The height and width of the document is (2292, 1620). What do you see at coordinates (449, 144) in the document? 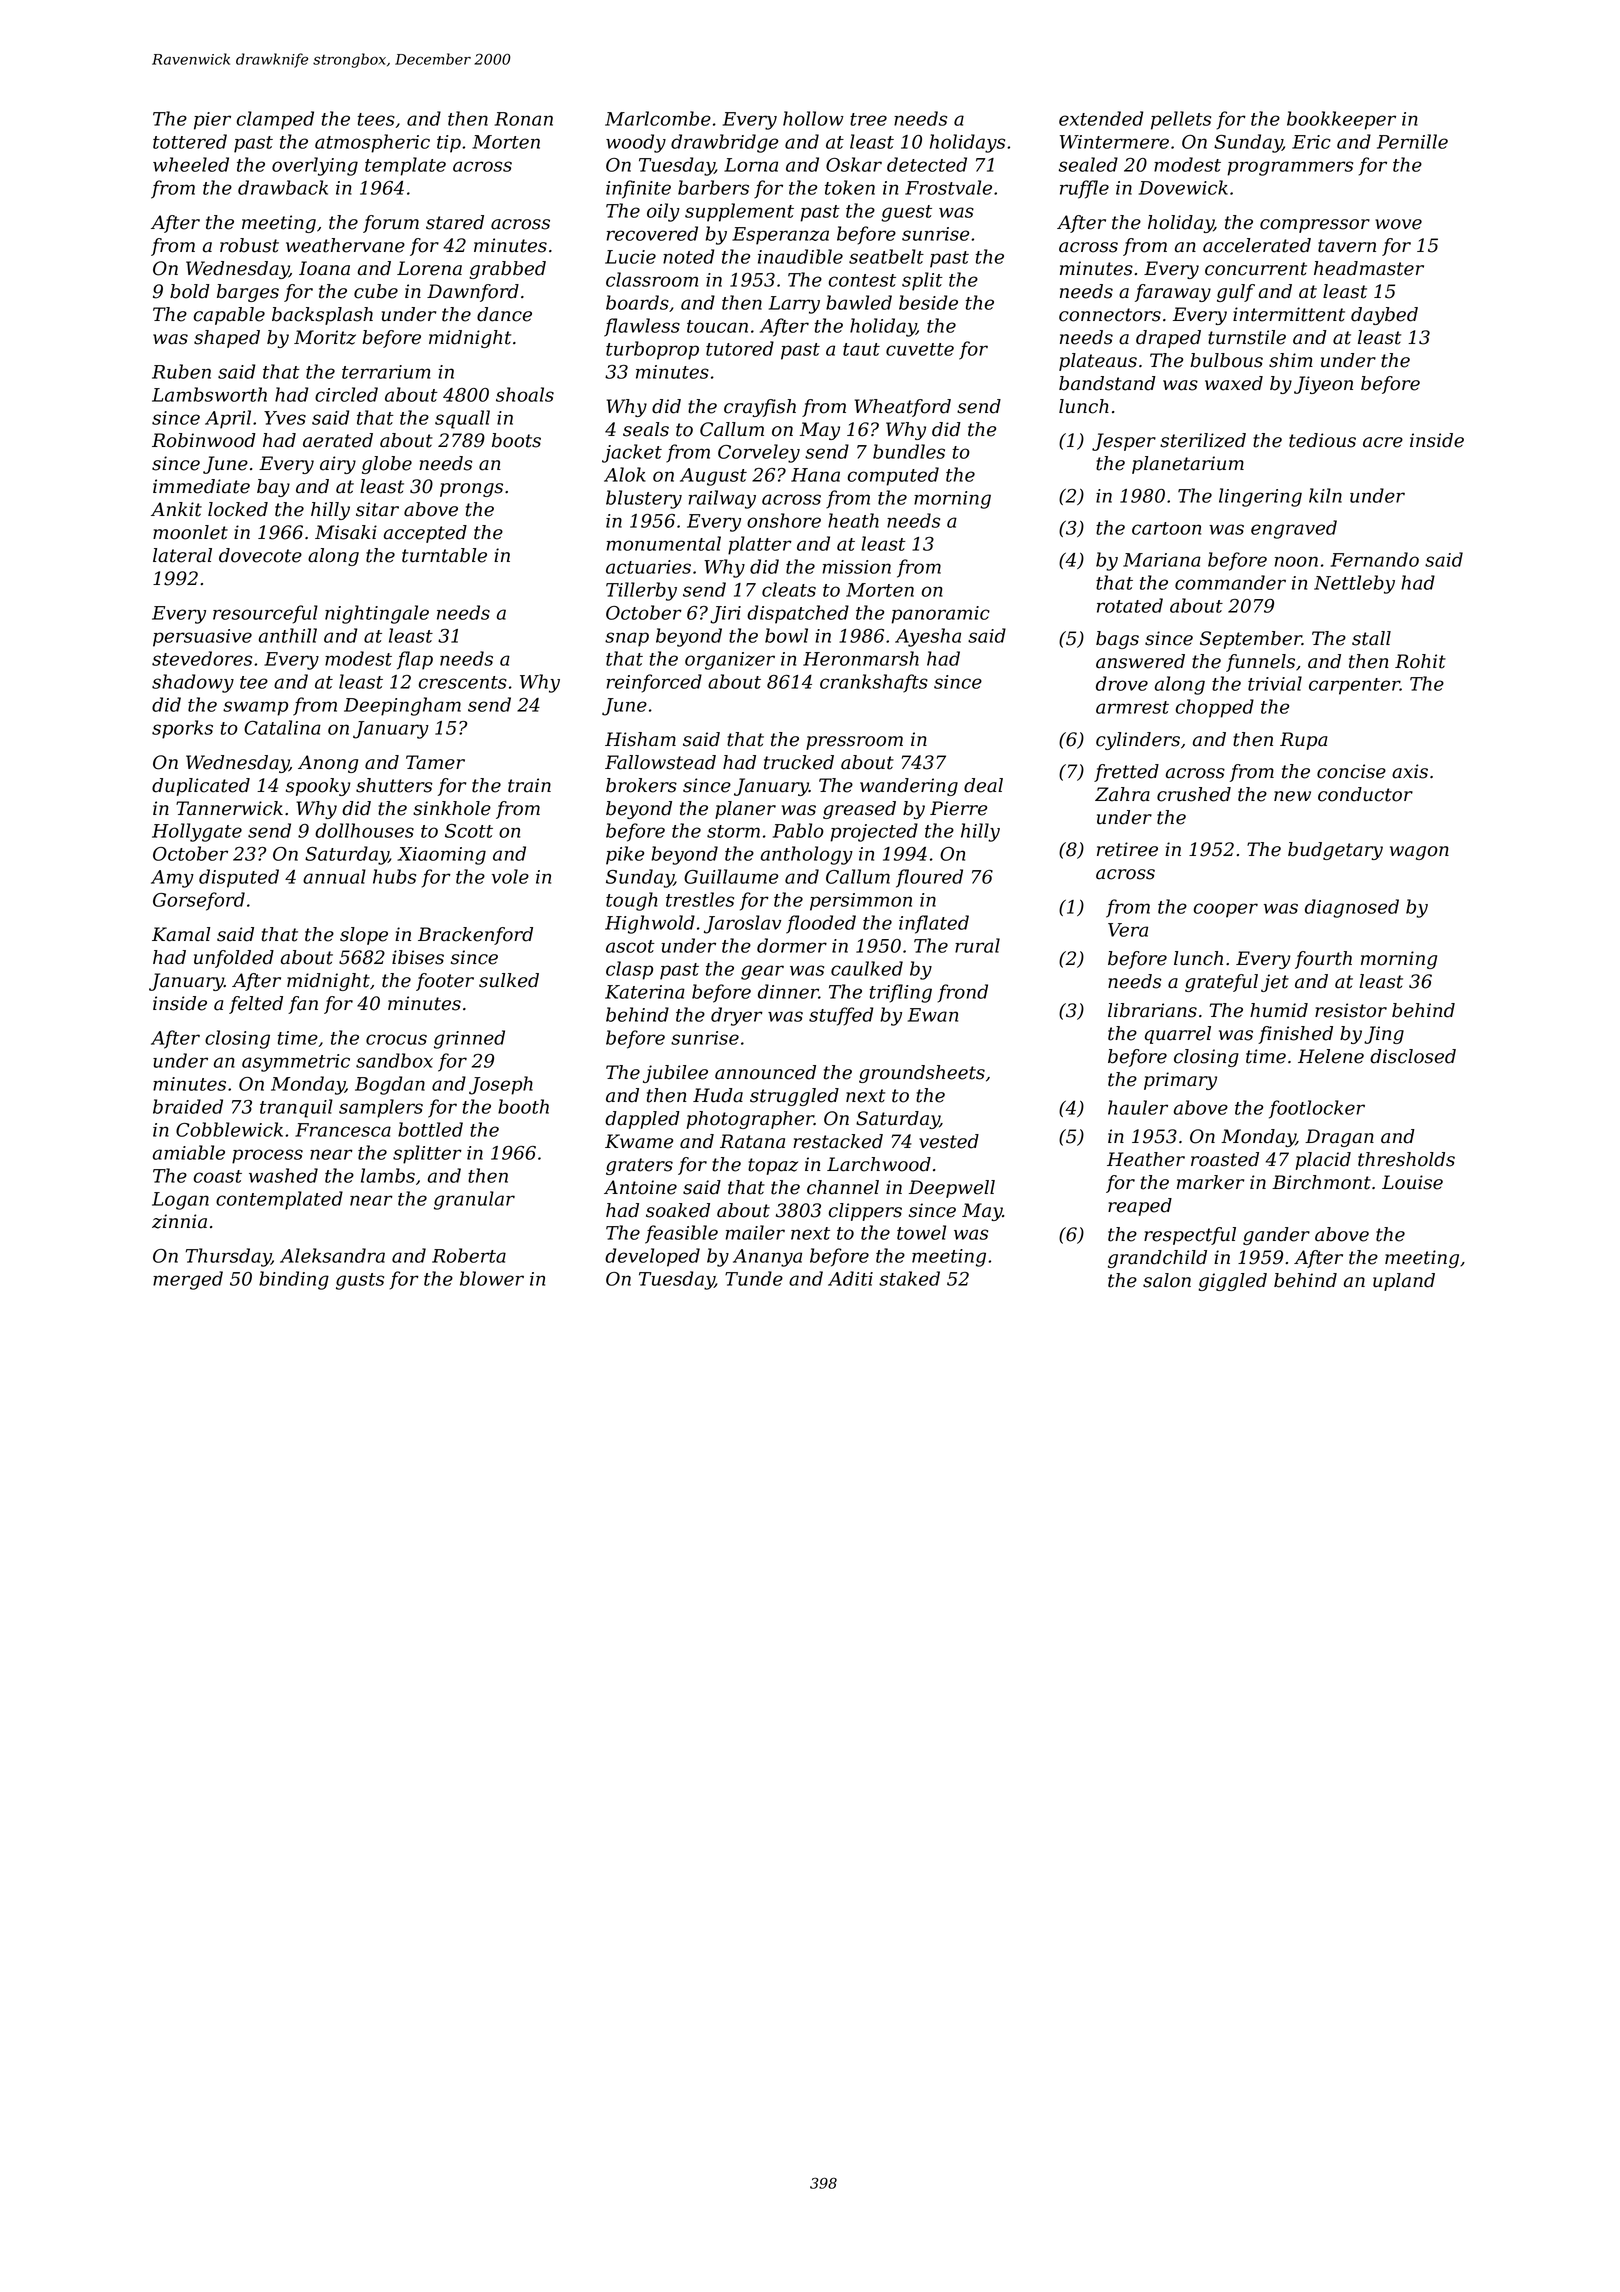
I see `tip` at bounding box center [449, 144].
